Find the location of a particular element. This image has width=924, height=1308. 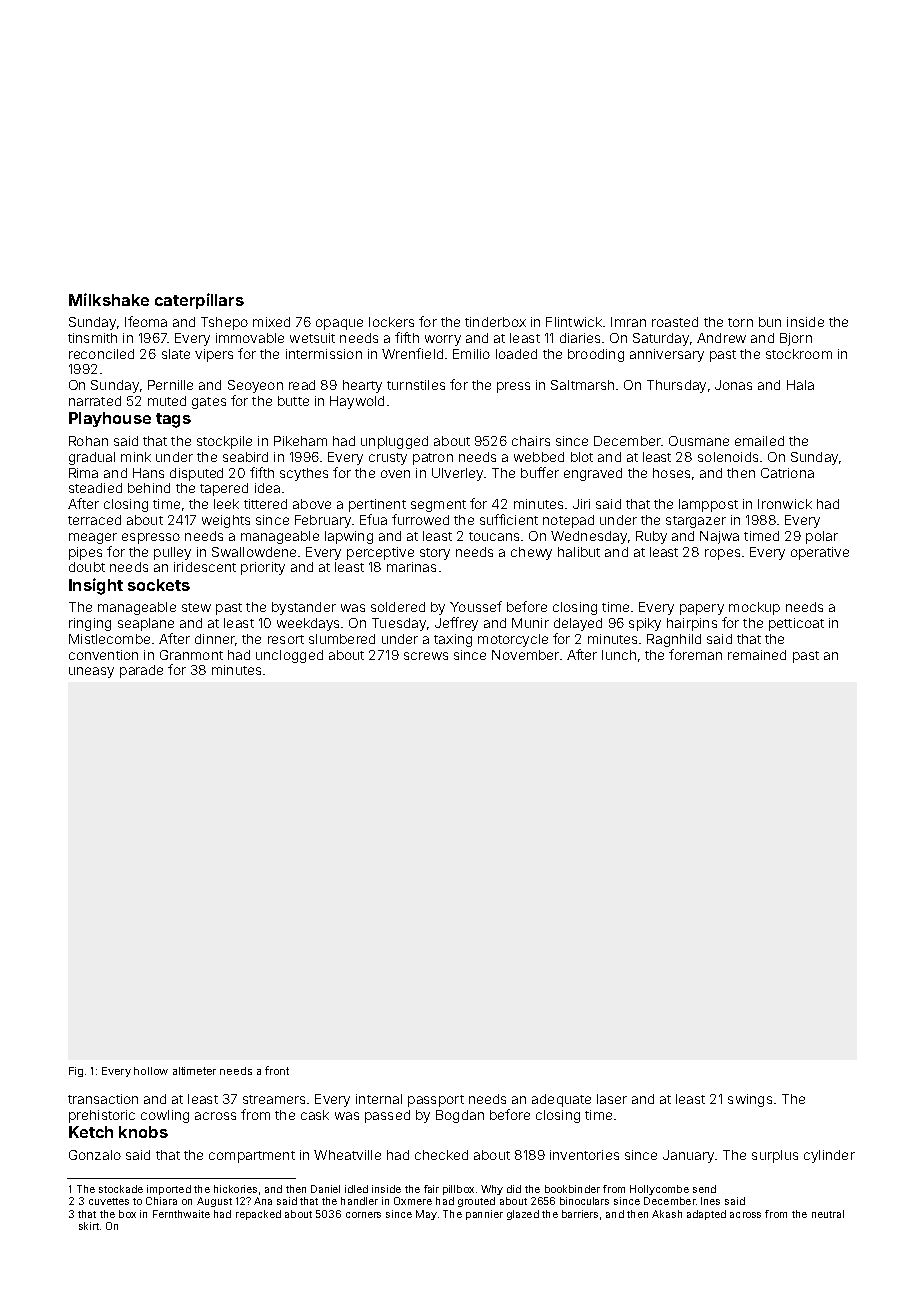

glazed is located at coordinates (523, 1215).
